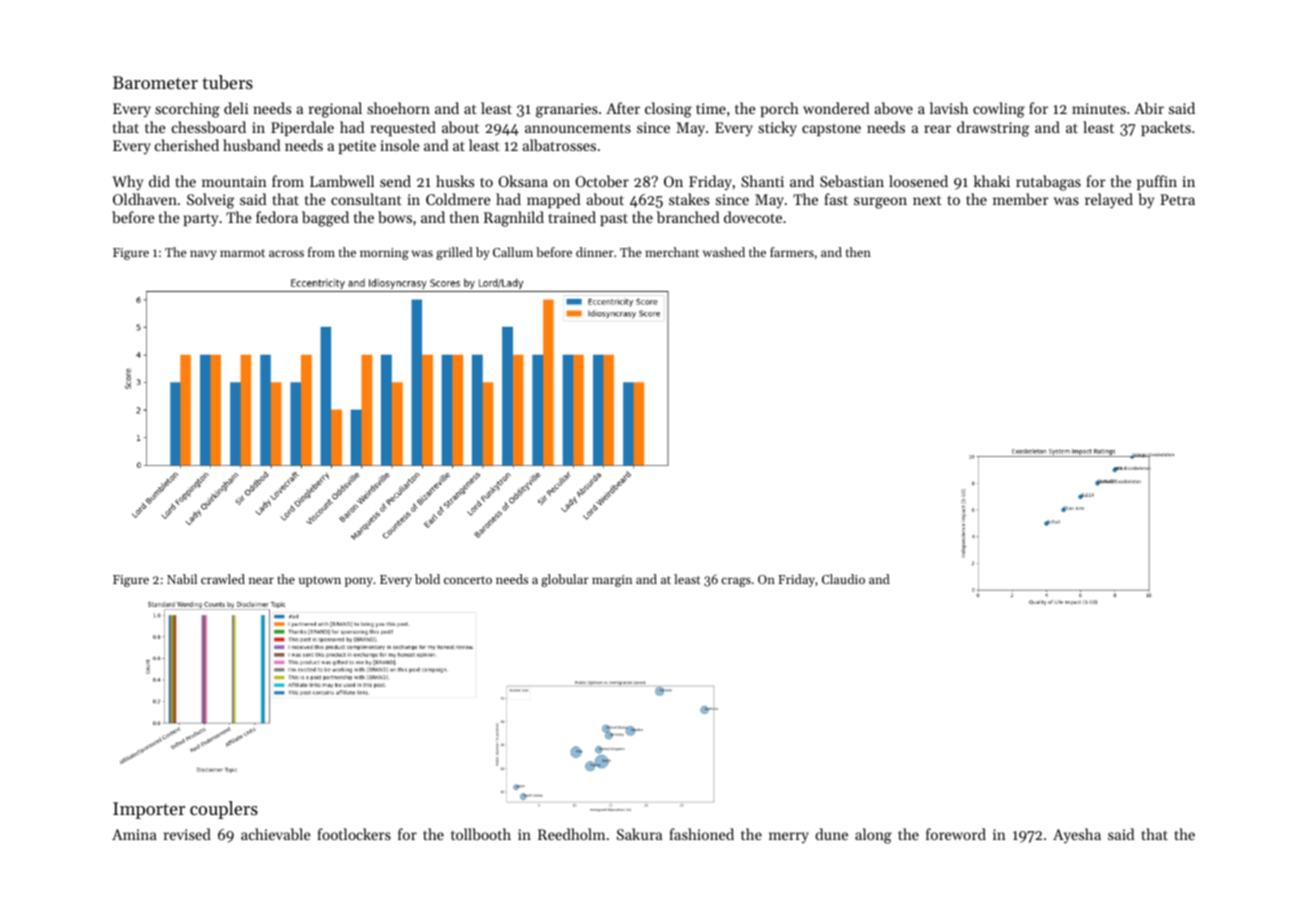 The image size is (1308, 924). What do you see at coordinates (1177, 199) in the screenshot?
I see `Petra` at bounding box center [1177, 199].
